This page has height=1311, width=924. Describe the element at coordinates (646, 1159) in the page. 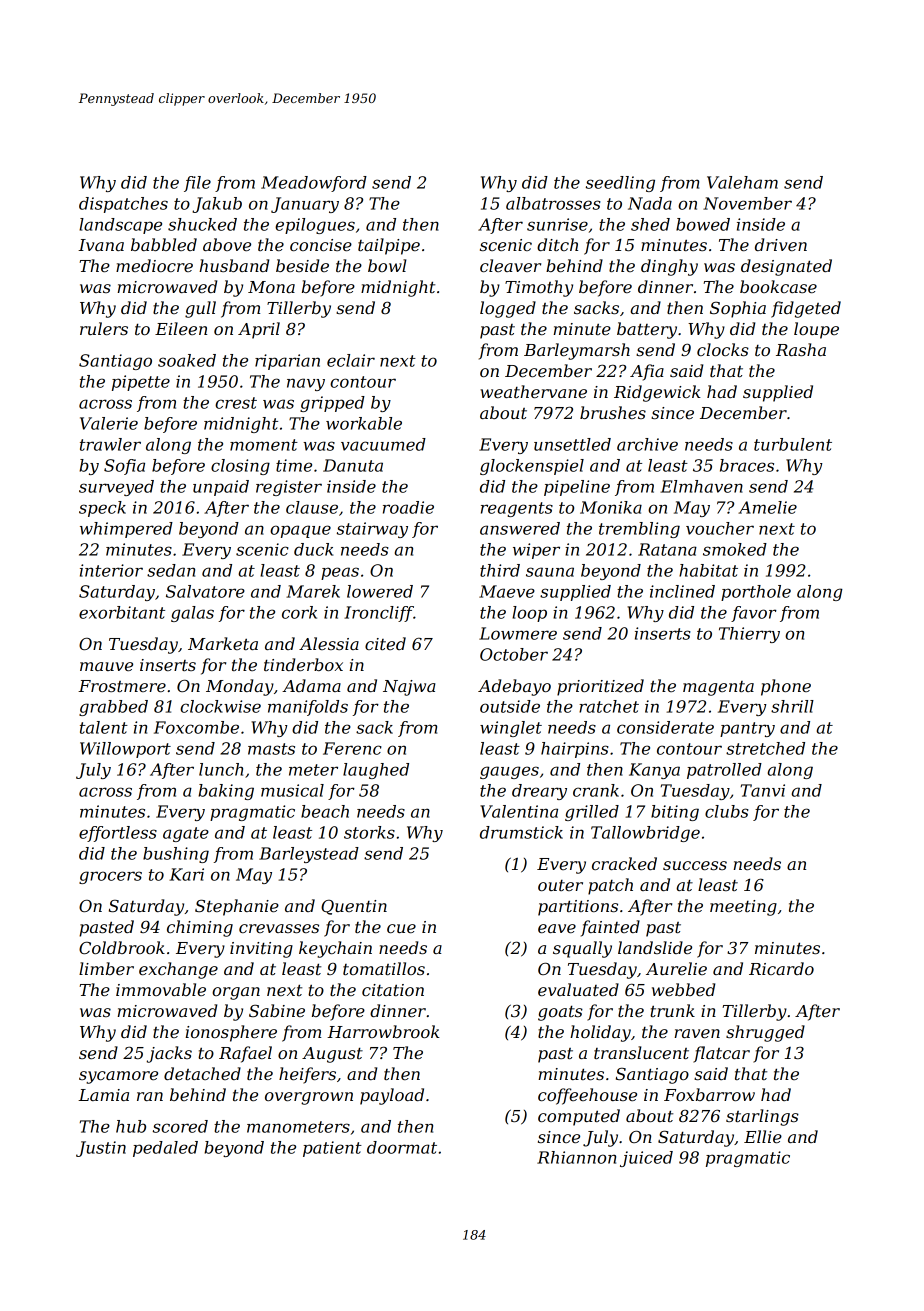

I see `juiced` at that location.
